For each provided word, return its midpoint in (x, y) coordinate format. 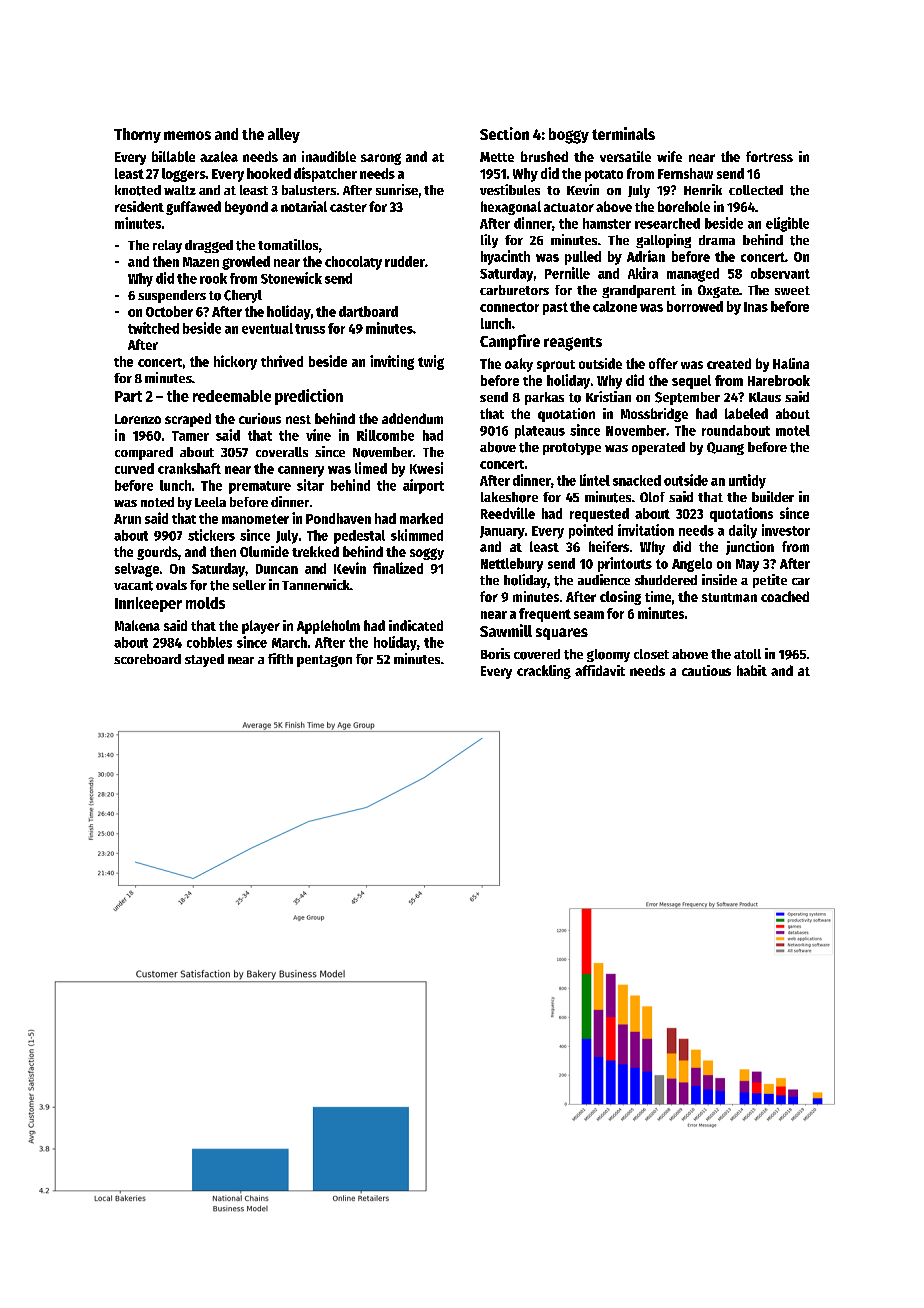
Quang (725, 448)
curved (134, 468)
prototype (572, 449)
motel (793, 430)
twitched (153, 328)
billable (173, 156)
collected (756, 190)
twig (431, 362)
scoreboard (147, 659)
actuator (569, 207)
